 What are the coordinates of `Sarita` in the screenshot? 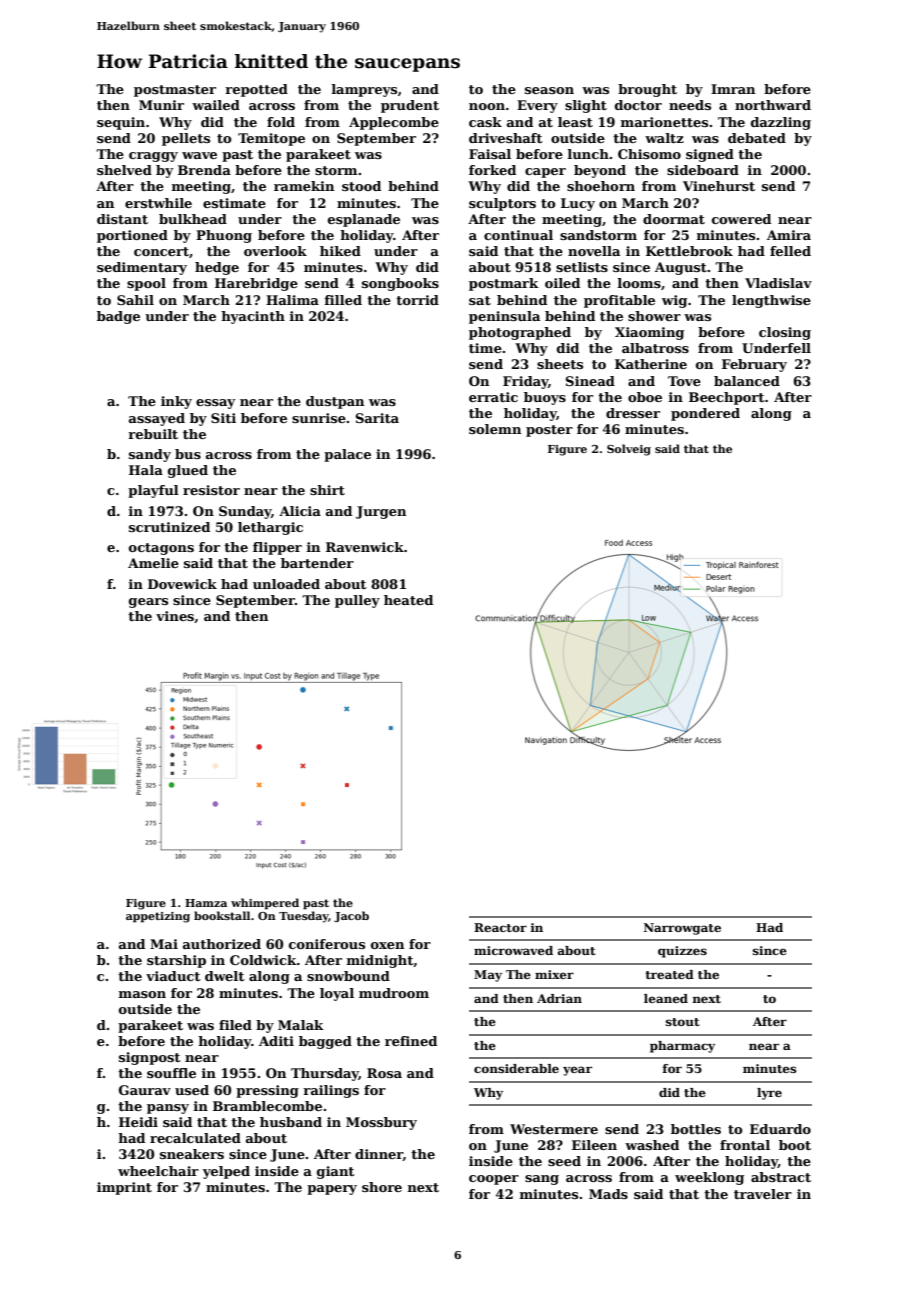 It's located at (377, 418).
